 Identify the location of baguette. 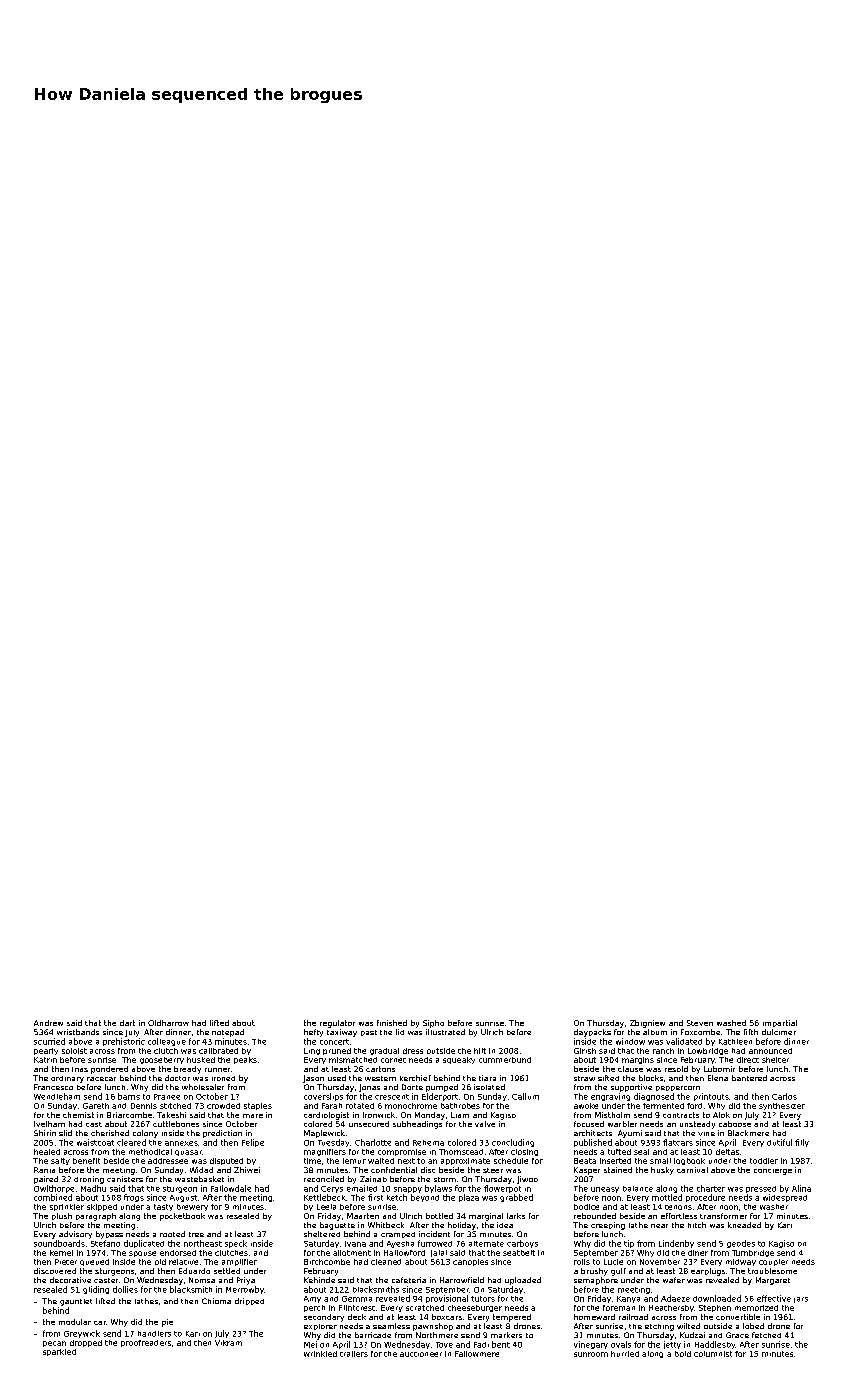
(337, 1226).
